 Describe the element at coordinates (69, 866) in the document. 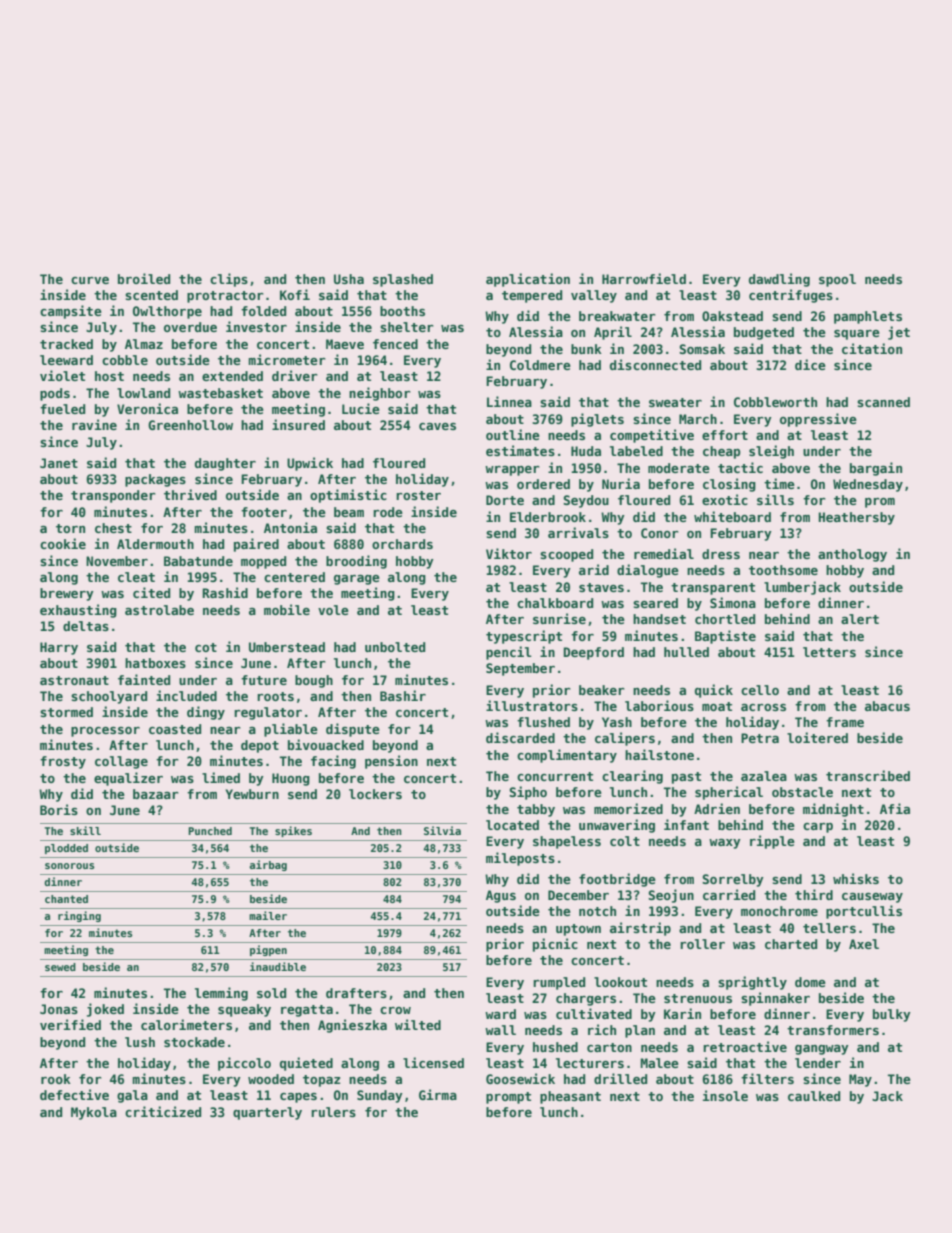

I see `sonorous` at that location.
